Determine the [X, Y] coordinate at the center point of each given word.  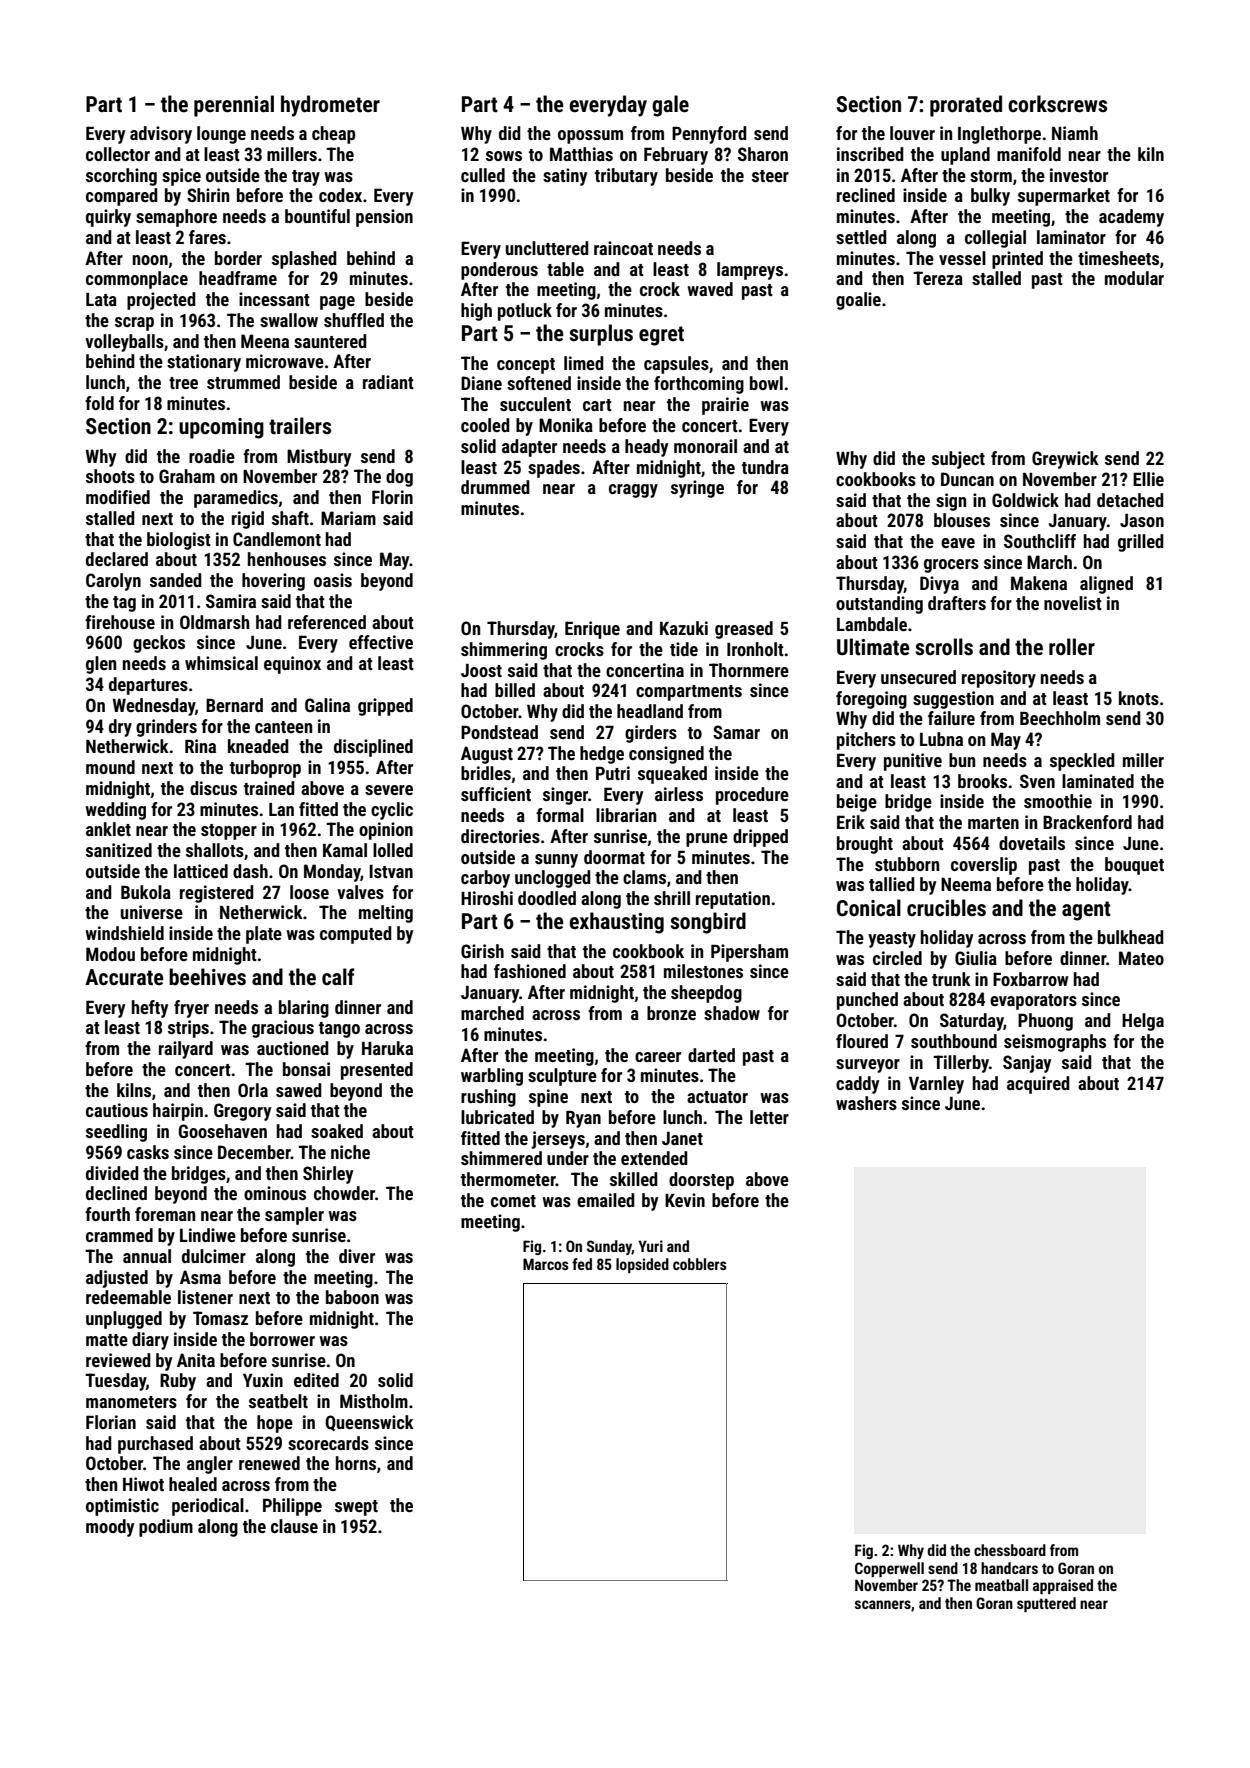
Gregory [242, 1112]
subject [958, 460]
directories [500, 836]
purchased [155, 1445]
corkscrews [1057, 104]
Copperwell [889, 1569]
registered [217, 894]
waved [710, 289]
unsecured [918, 677]
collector [118, 154]
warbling [492, 1077]
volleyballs [124, 343]
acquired [1038, 1085]
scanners [883, 1604]
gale [670, 106]
